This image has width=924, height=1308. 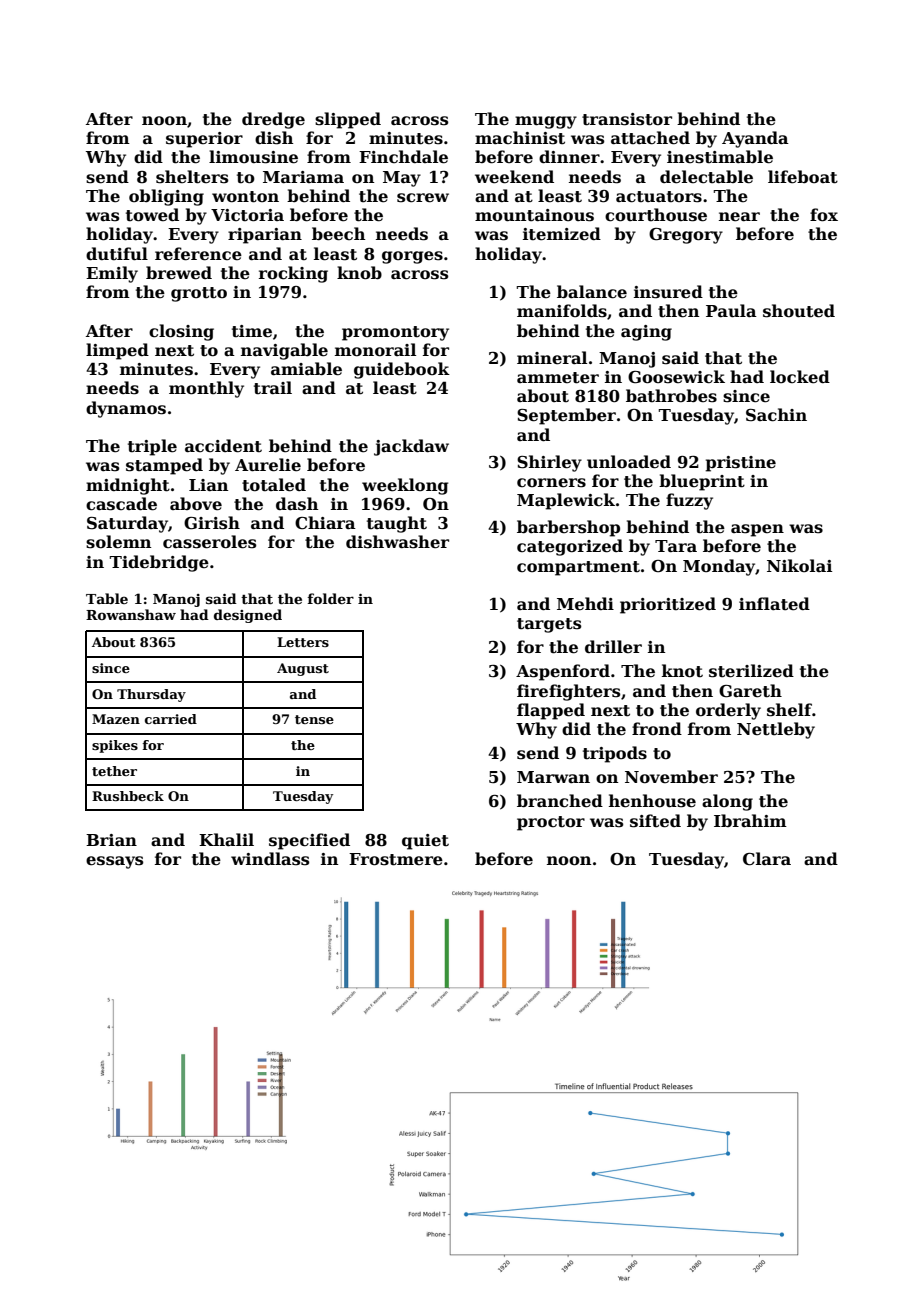 I want to click on monthly, so click(x=206, y=389).
